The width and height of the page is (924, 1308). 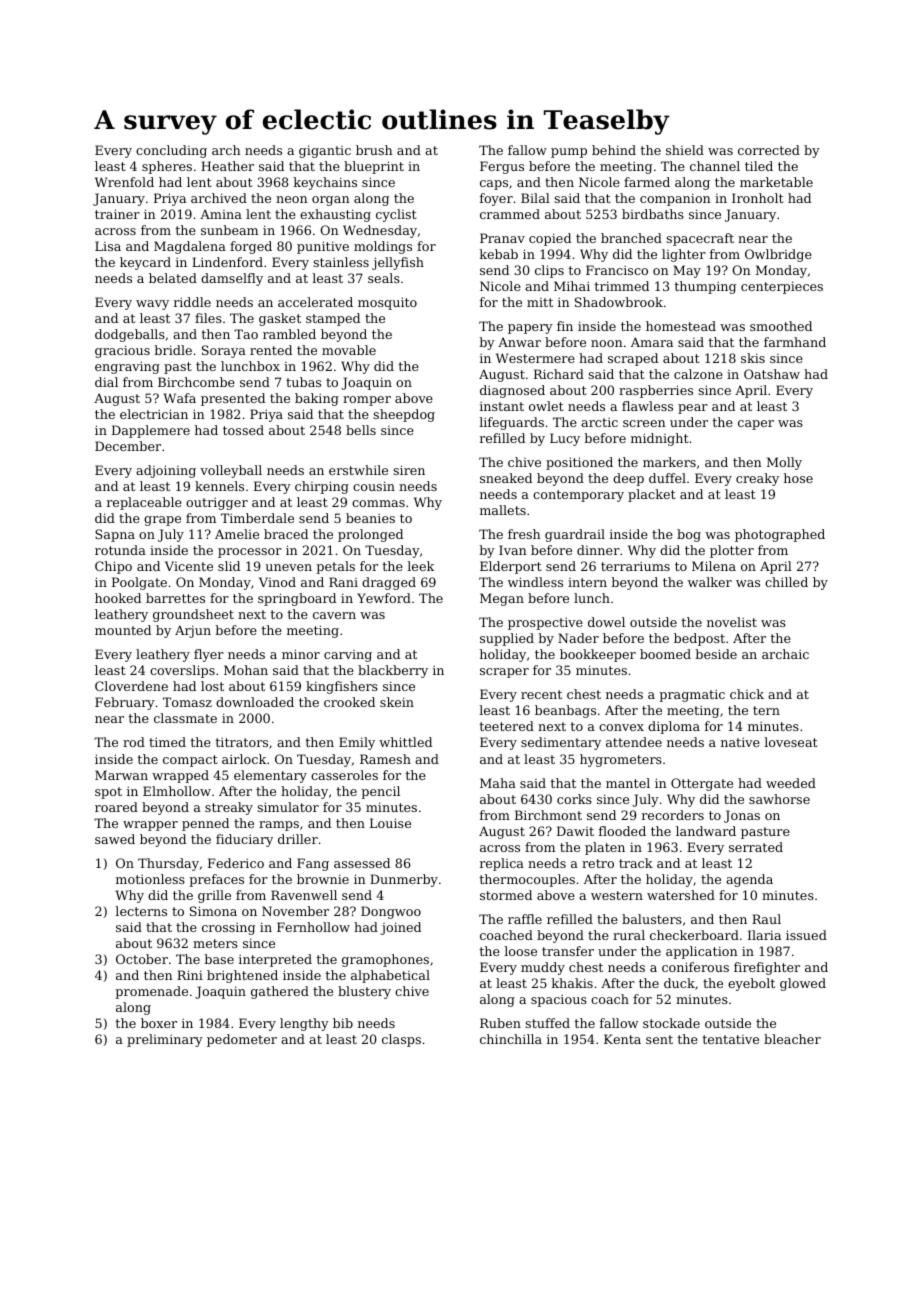 What do you see at coordinates (513, 550) in the page?
I see `Ivan` at bounding box center [513, 550].
